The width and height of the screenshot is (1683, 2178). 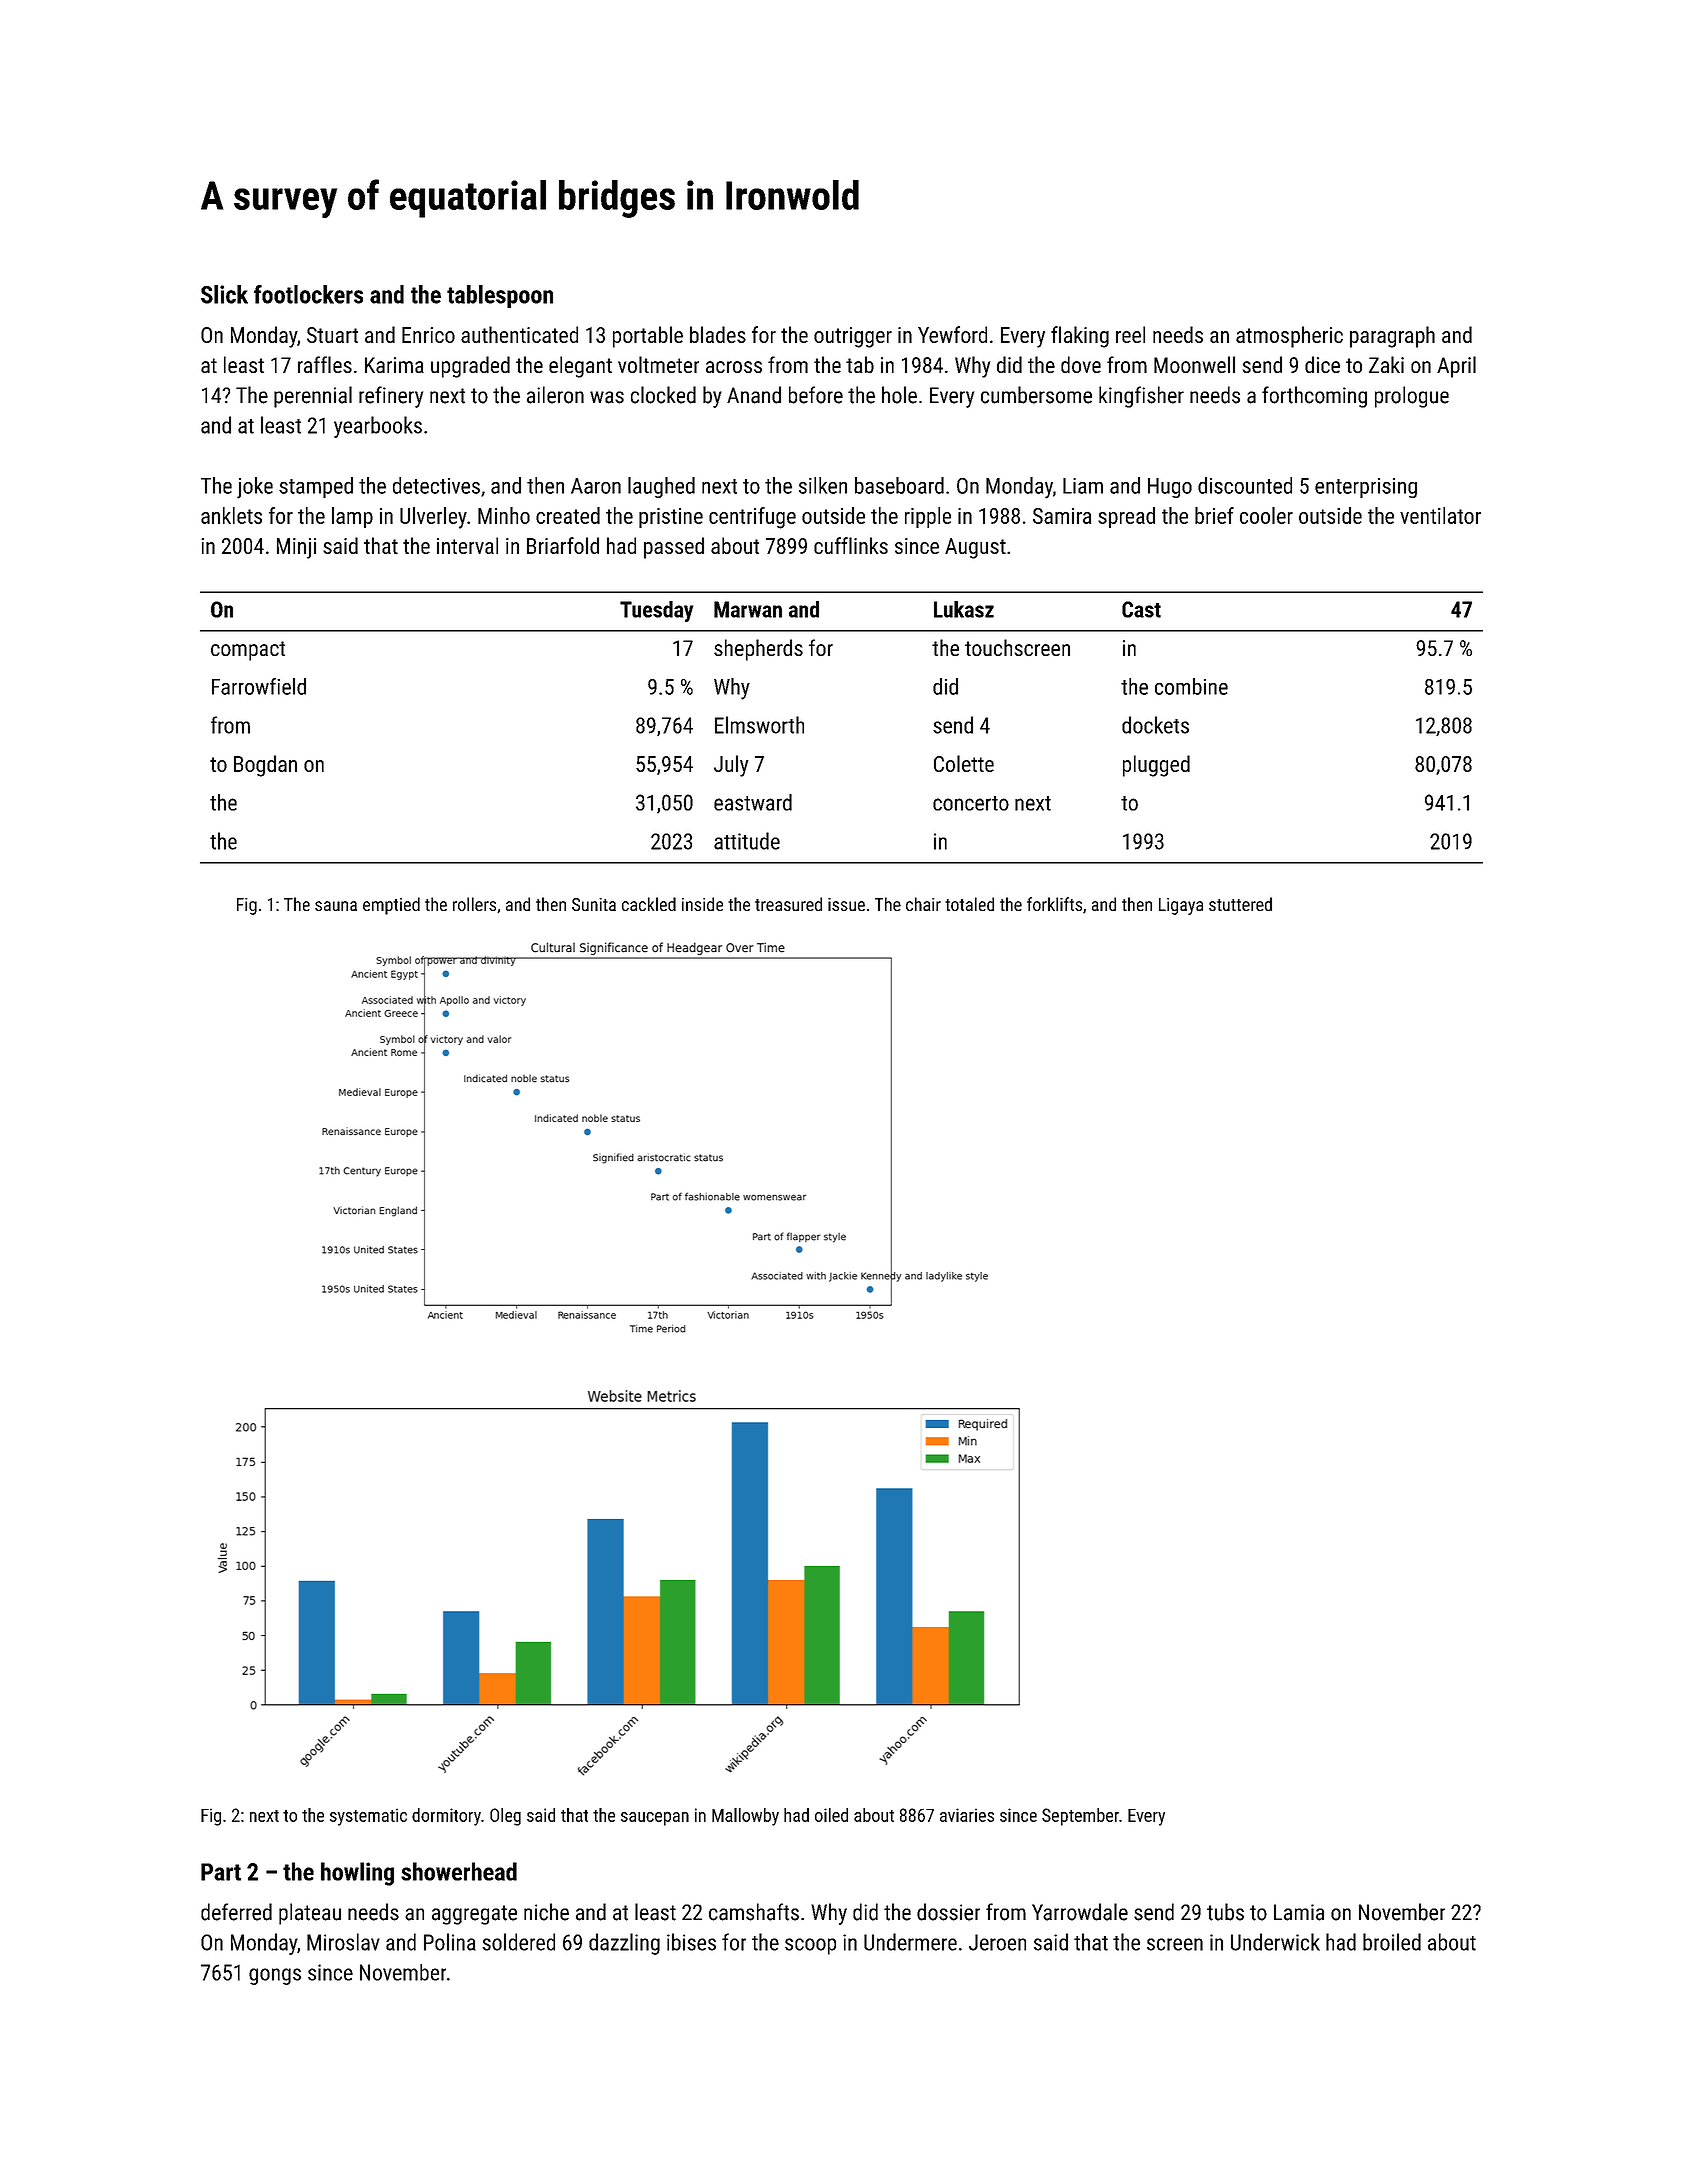 I want to click on issue, so click(x=846, y=904).
